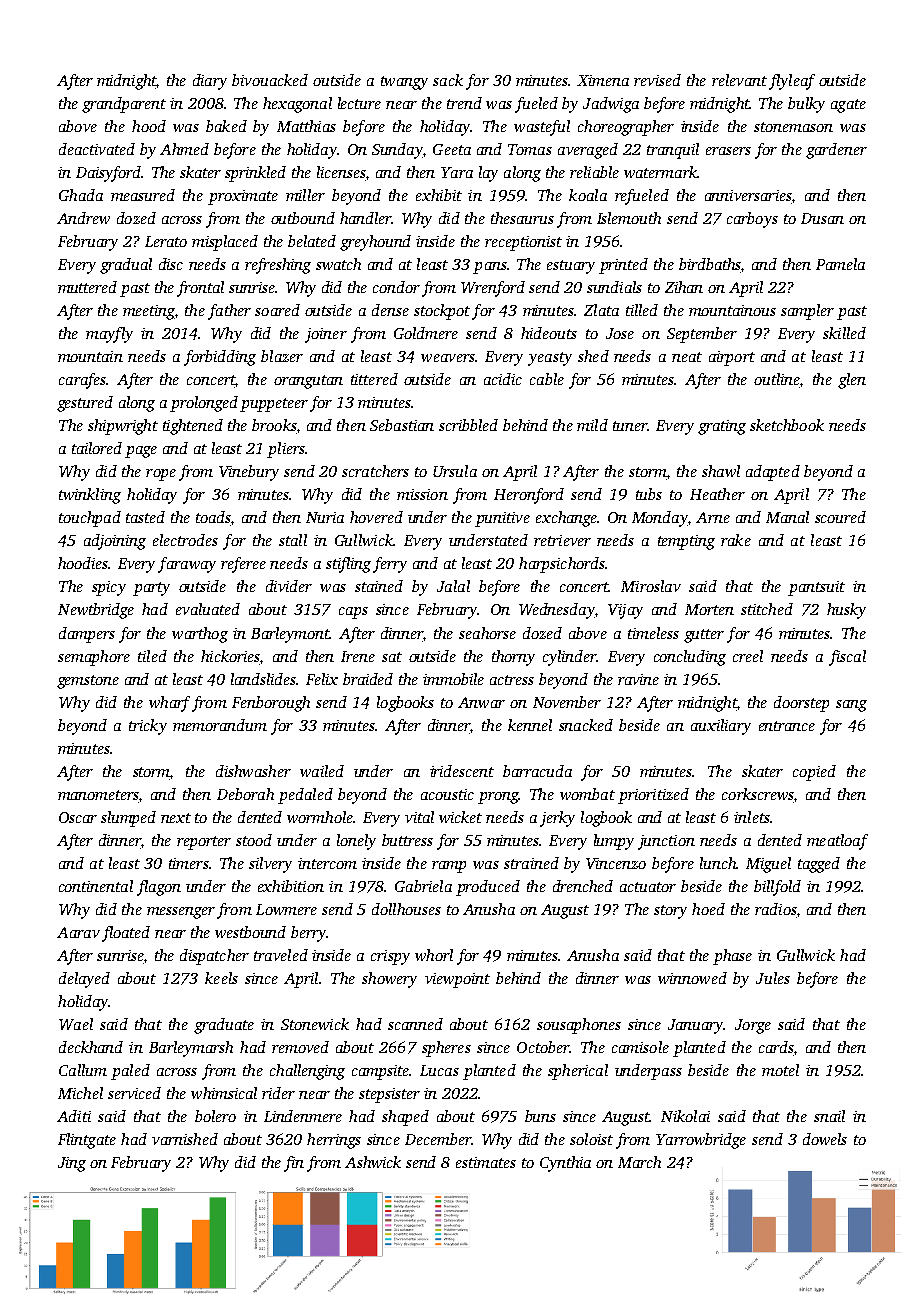 This screenshot has height=1314, width=924. I want to click on Aarav, so click(78, 932).
